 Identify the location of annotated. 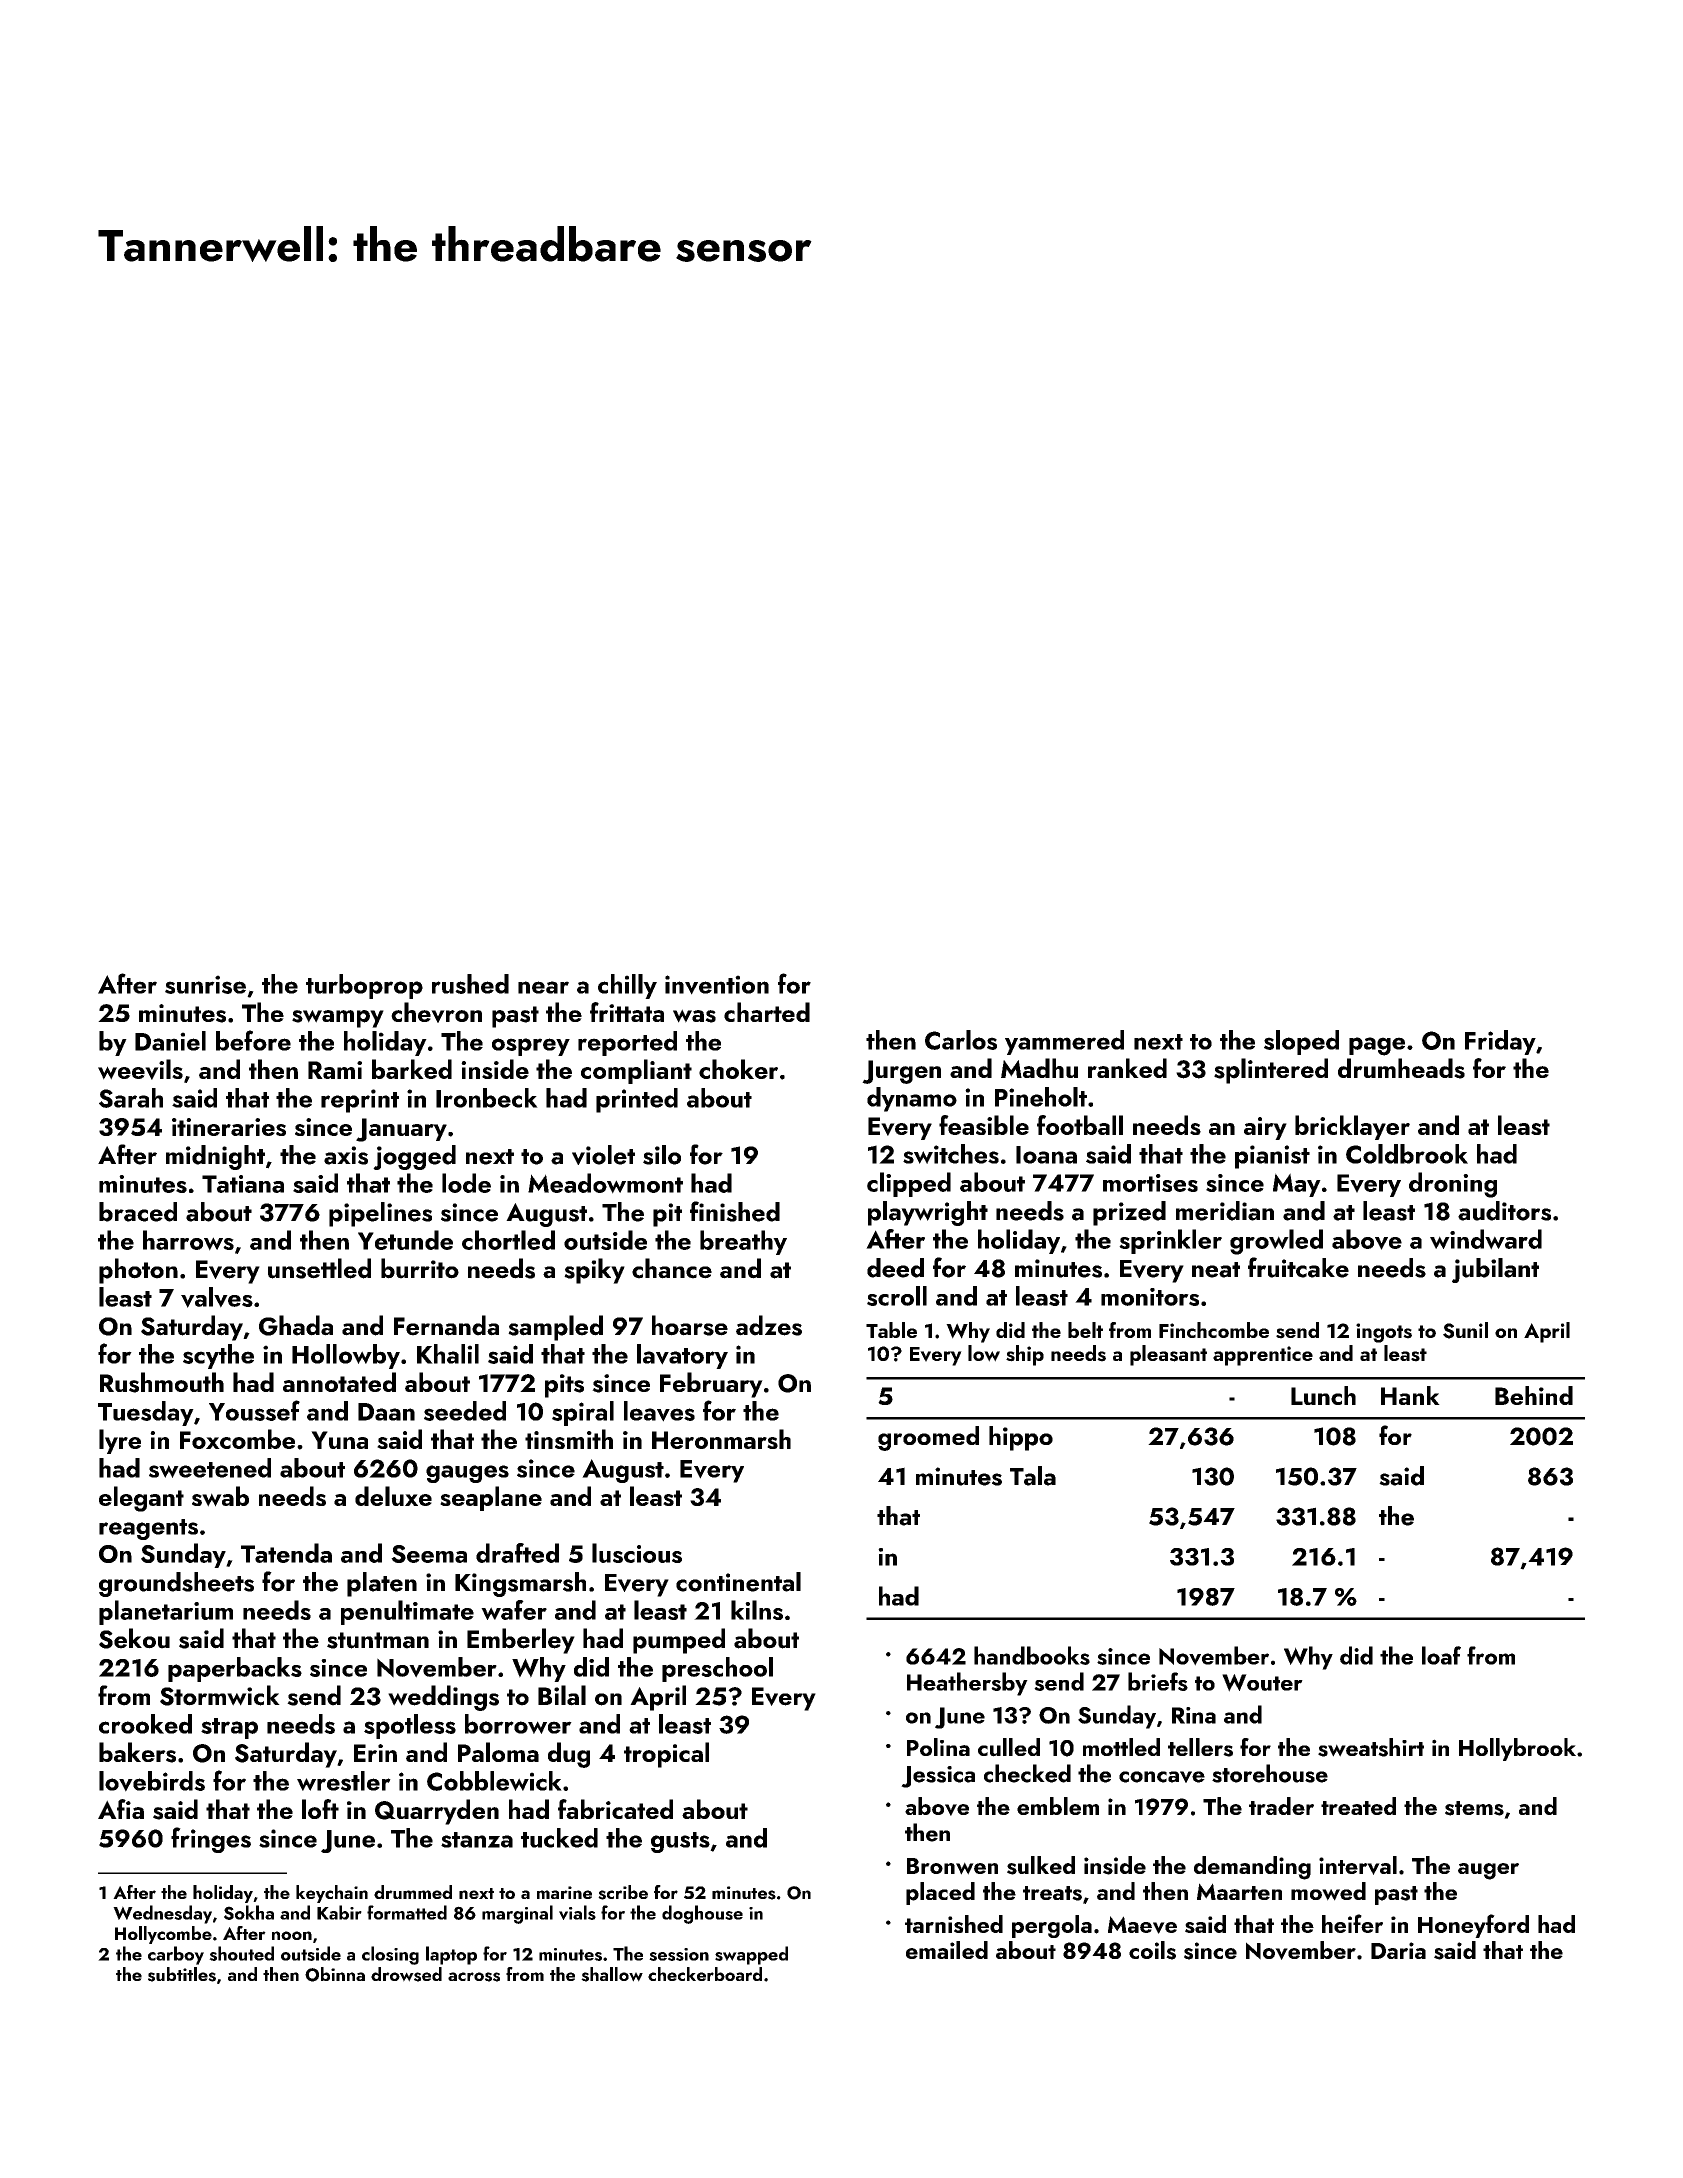
(339, 1382).
